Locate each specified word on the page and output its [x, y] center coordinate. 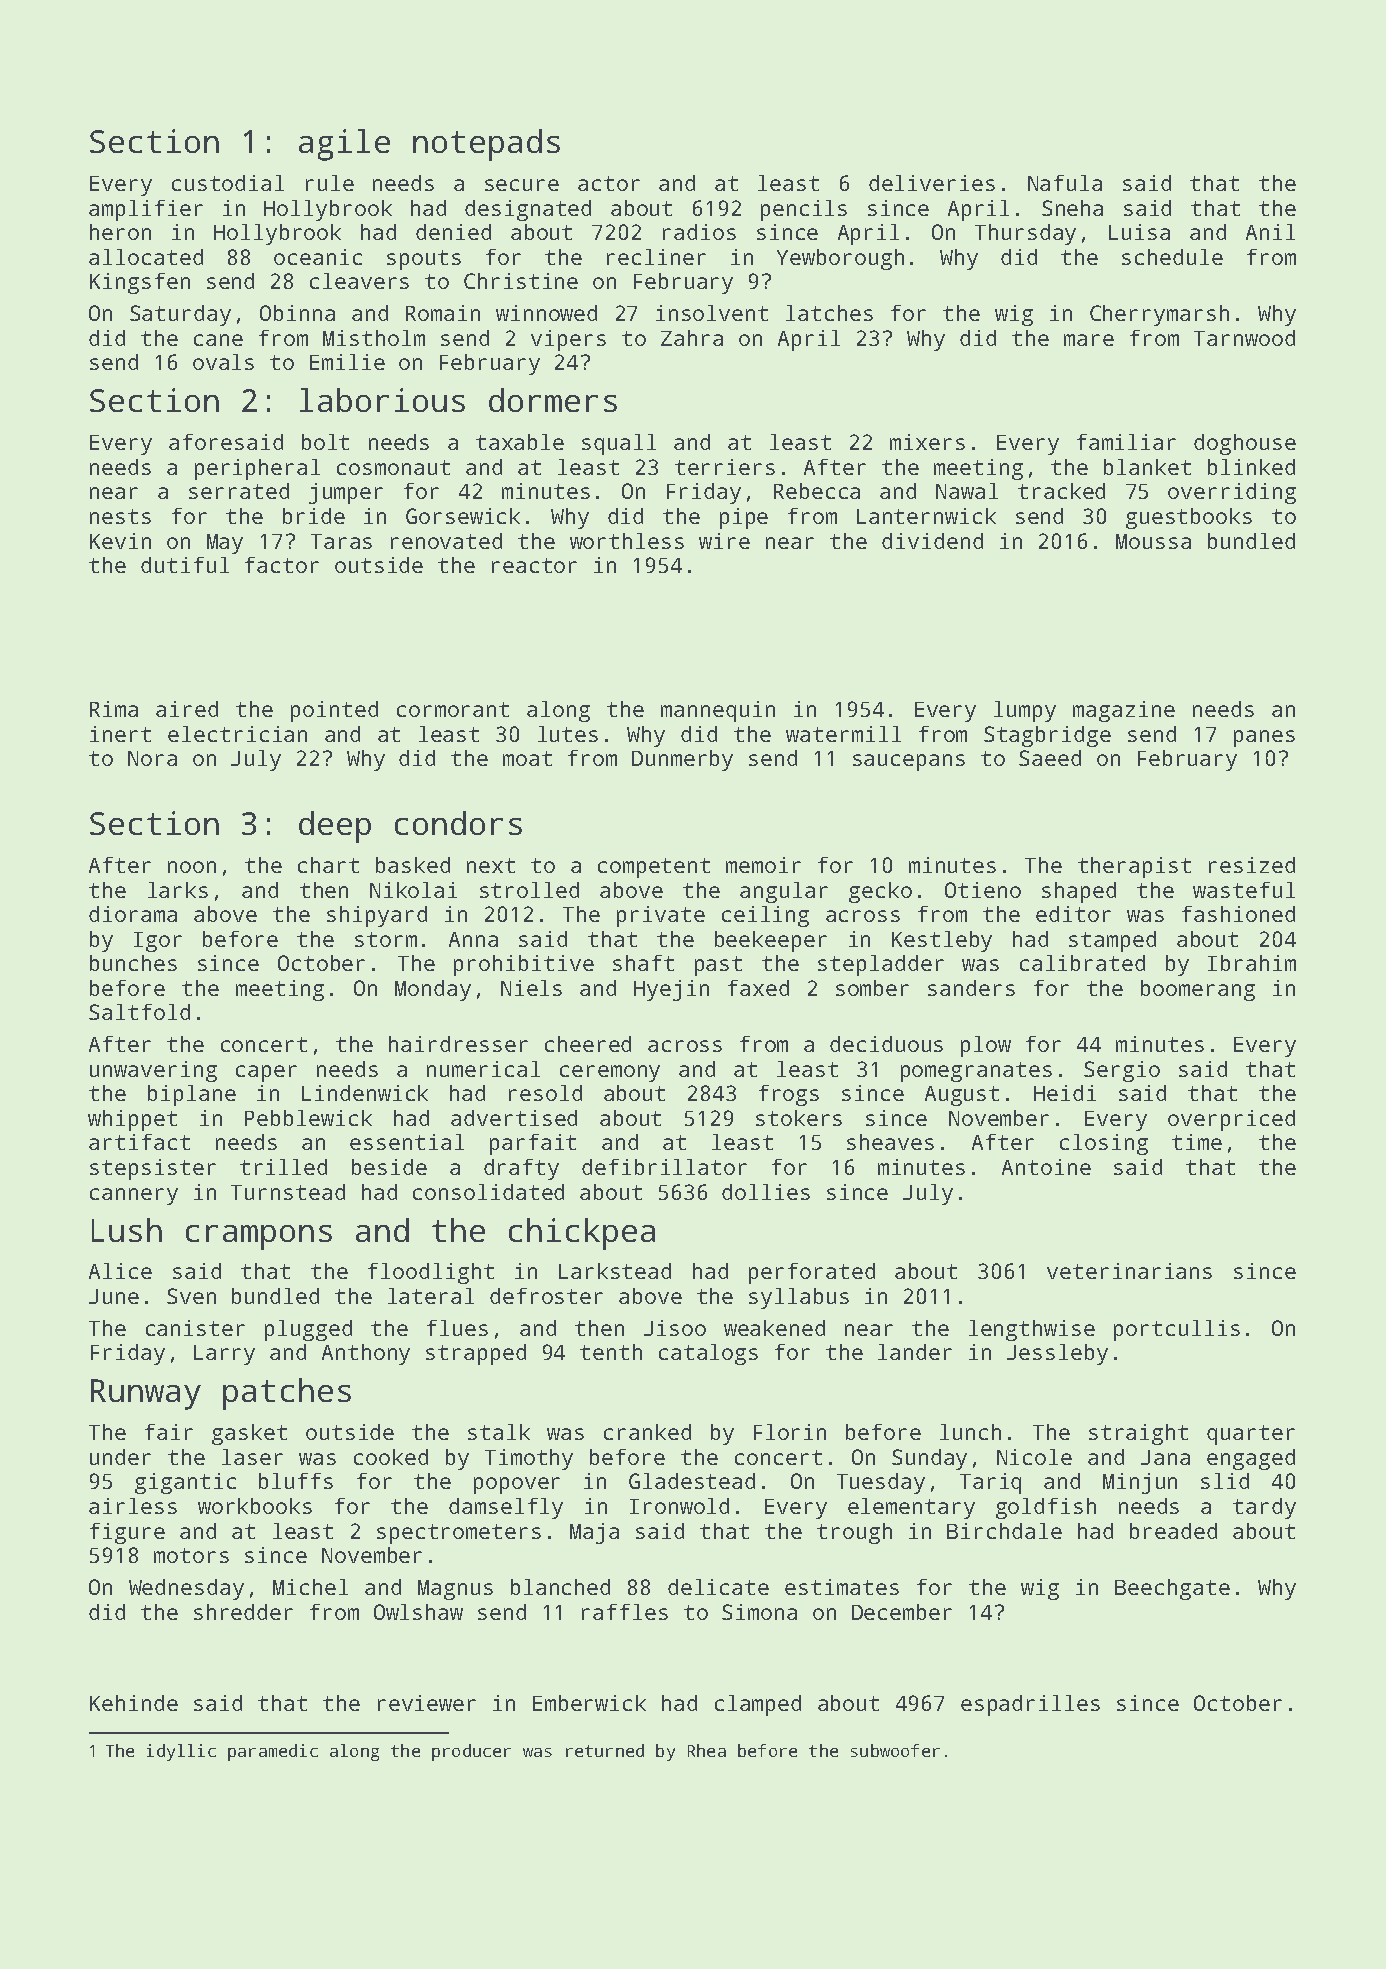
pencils [804, 210]
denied [453, 232]
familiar [1126, 442]
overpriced [1231, 1120]
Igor [158, 942]
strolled [529, 890]
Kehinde [134, 1703]
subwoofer [895, 1750]
